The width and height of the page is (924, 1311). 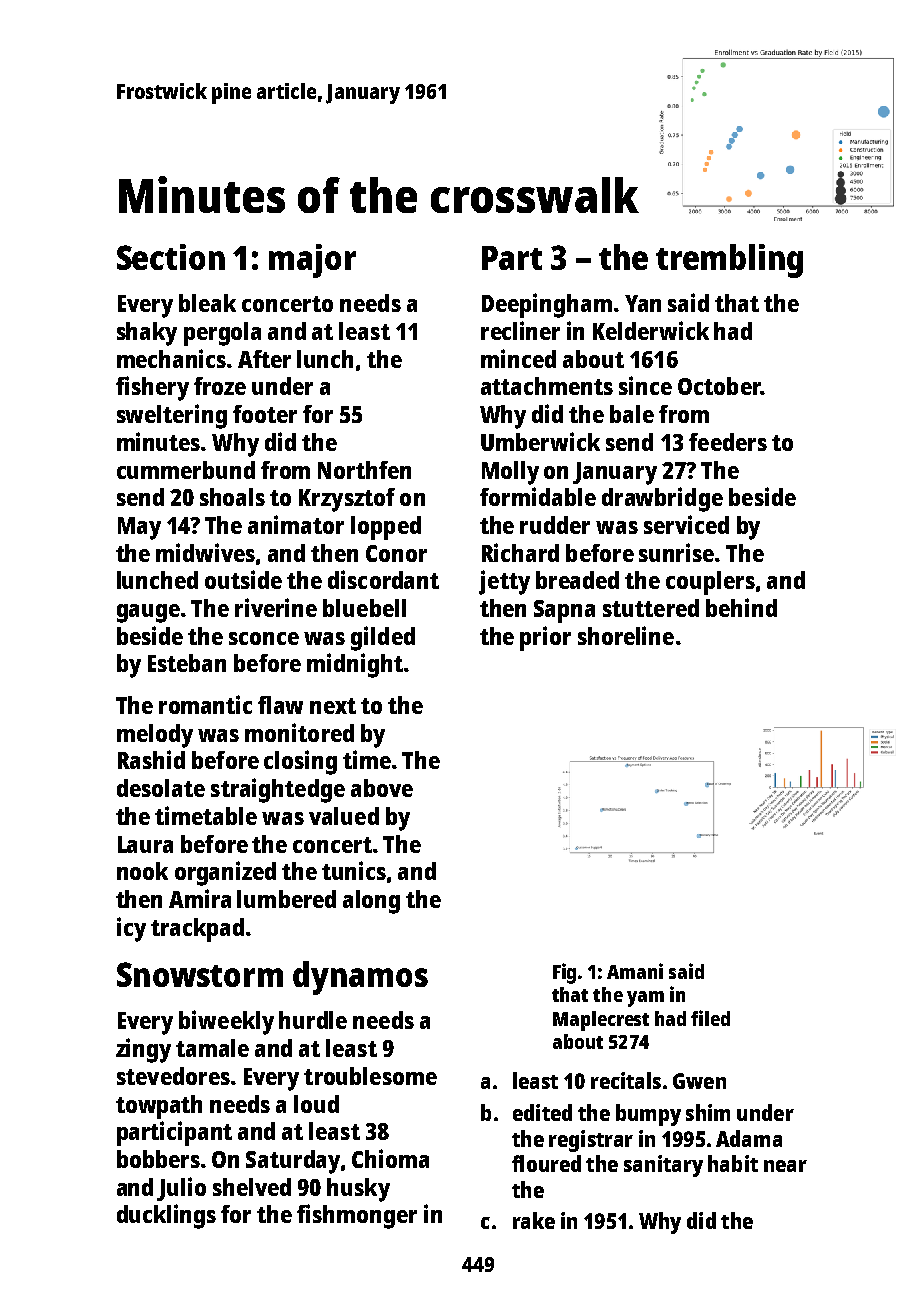 I want to click on Amira, so click(x=200, y=898).
